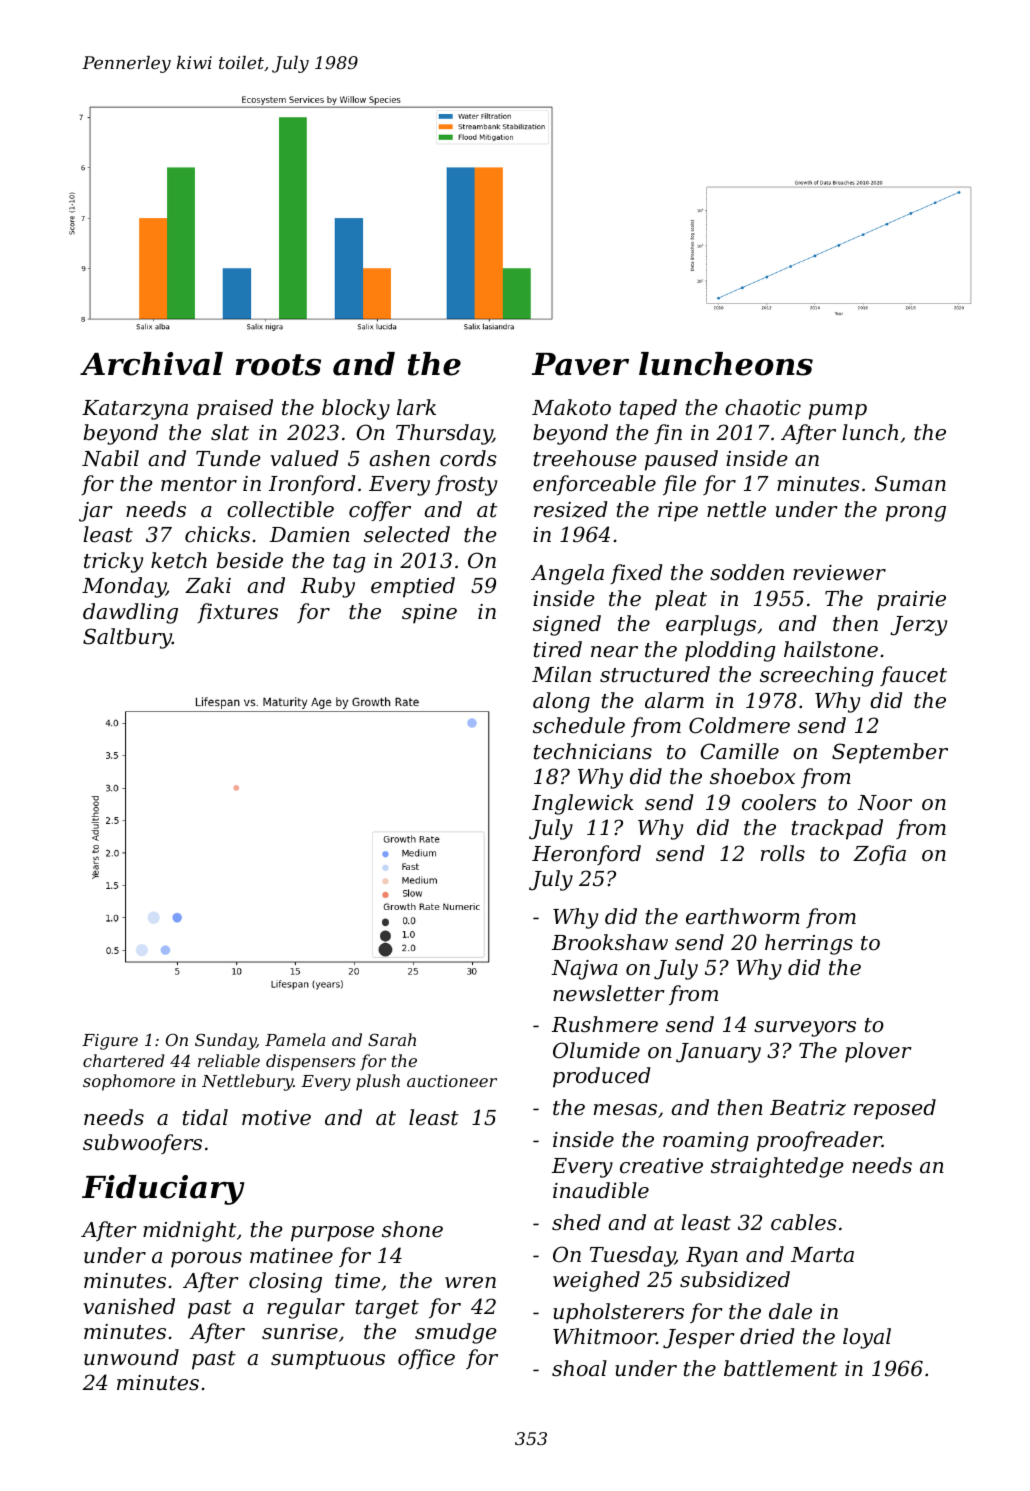 The image size is (1030, 1491). I want to click on unwound, so click(131, 1357).
